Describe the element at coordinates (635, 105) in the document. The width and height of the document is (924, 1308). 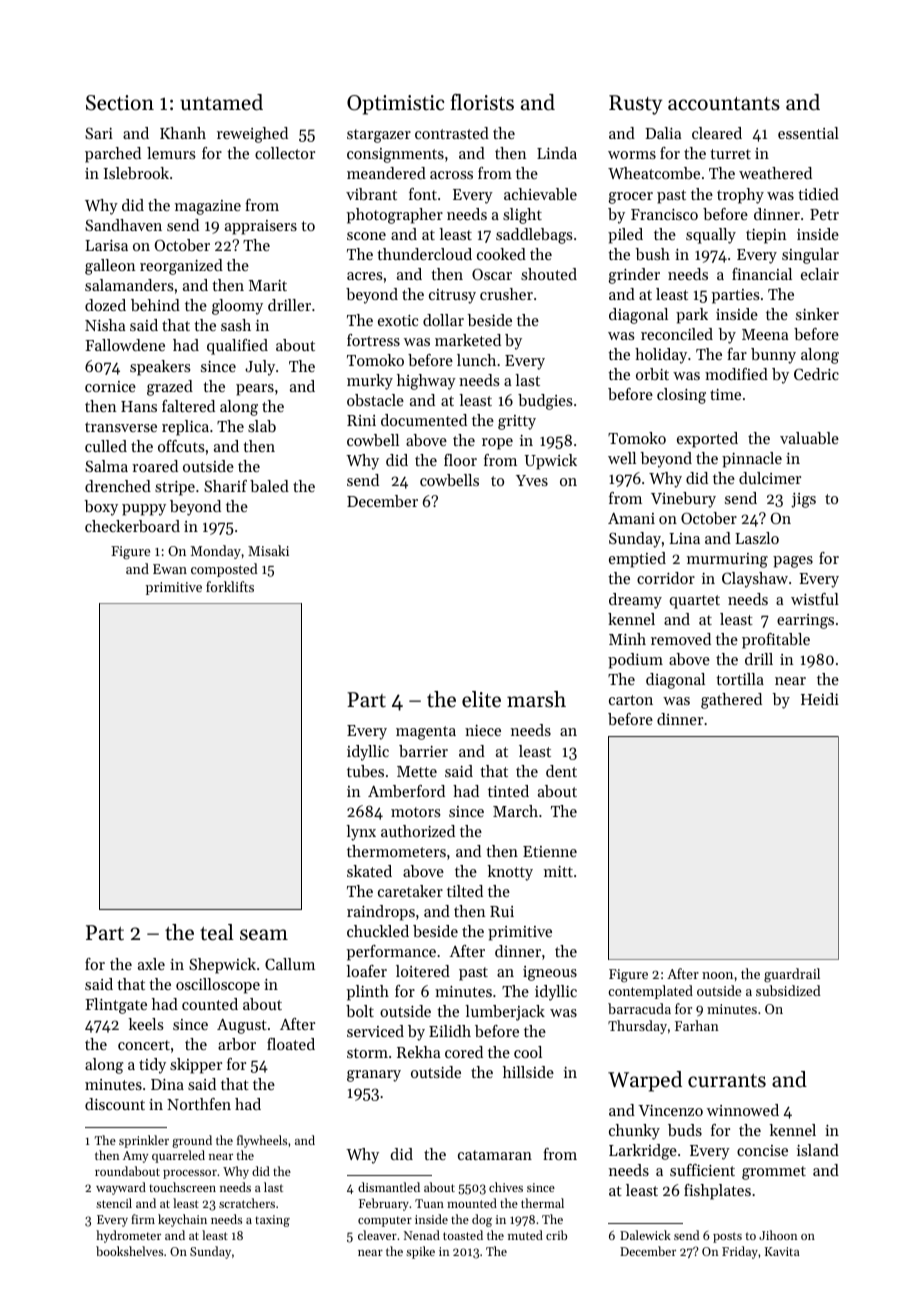
I see `Rusty` at that location.
